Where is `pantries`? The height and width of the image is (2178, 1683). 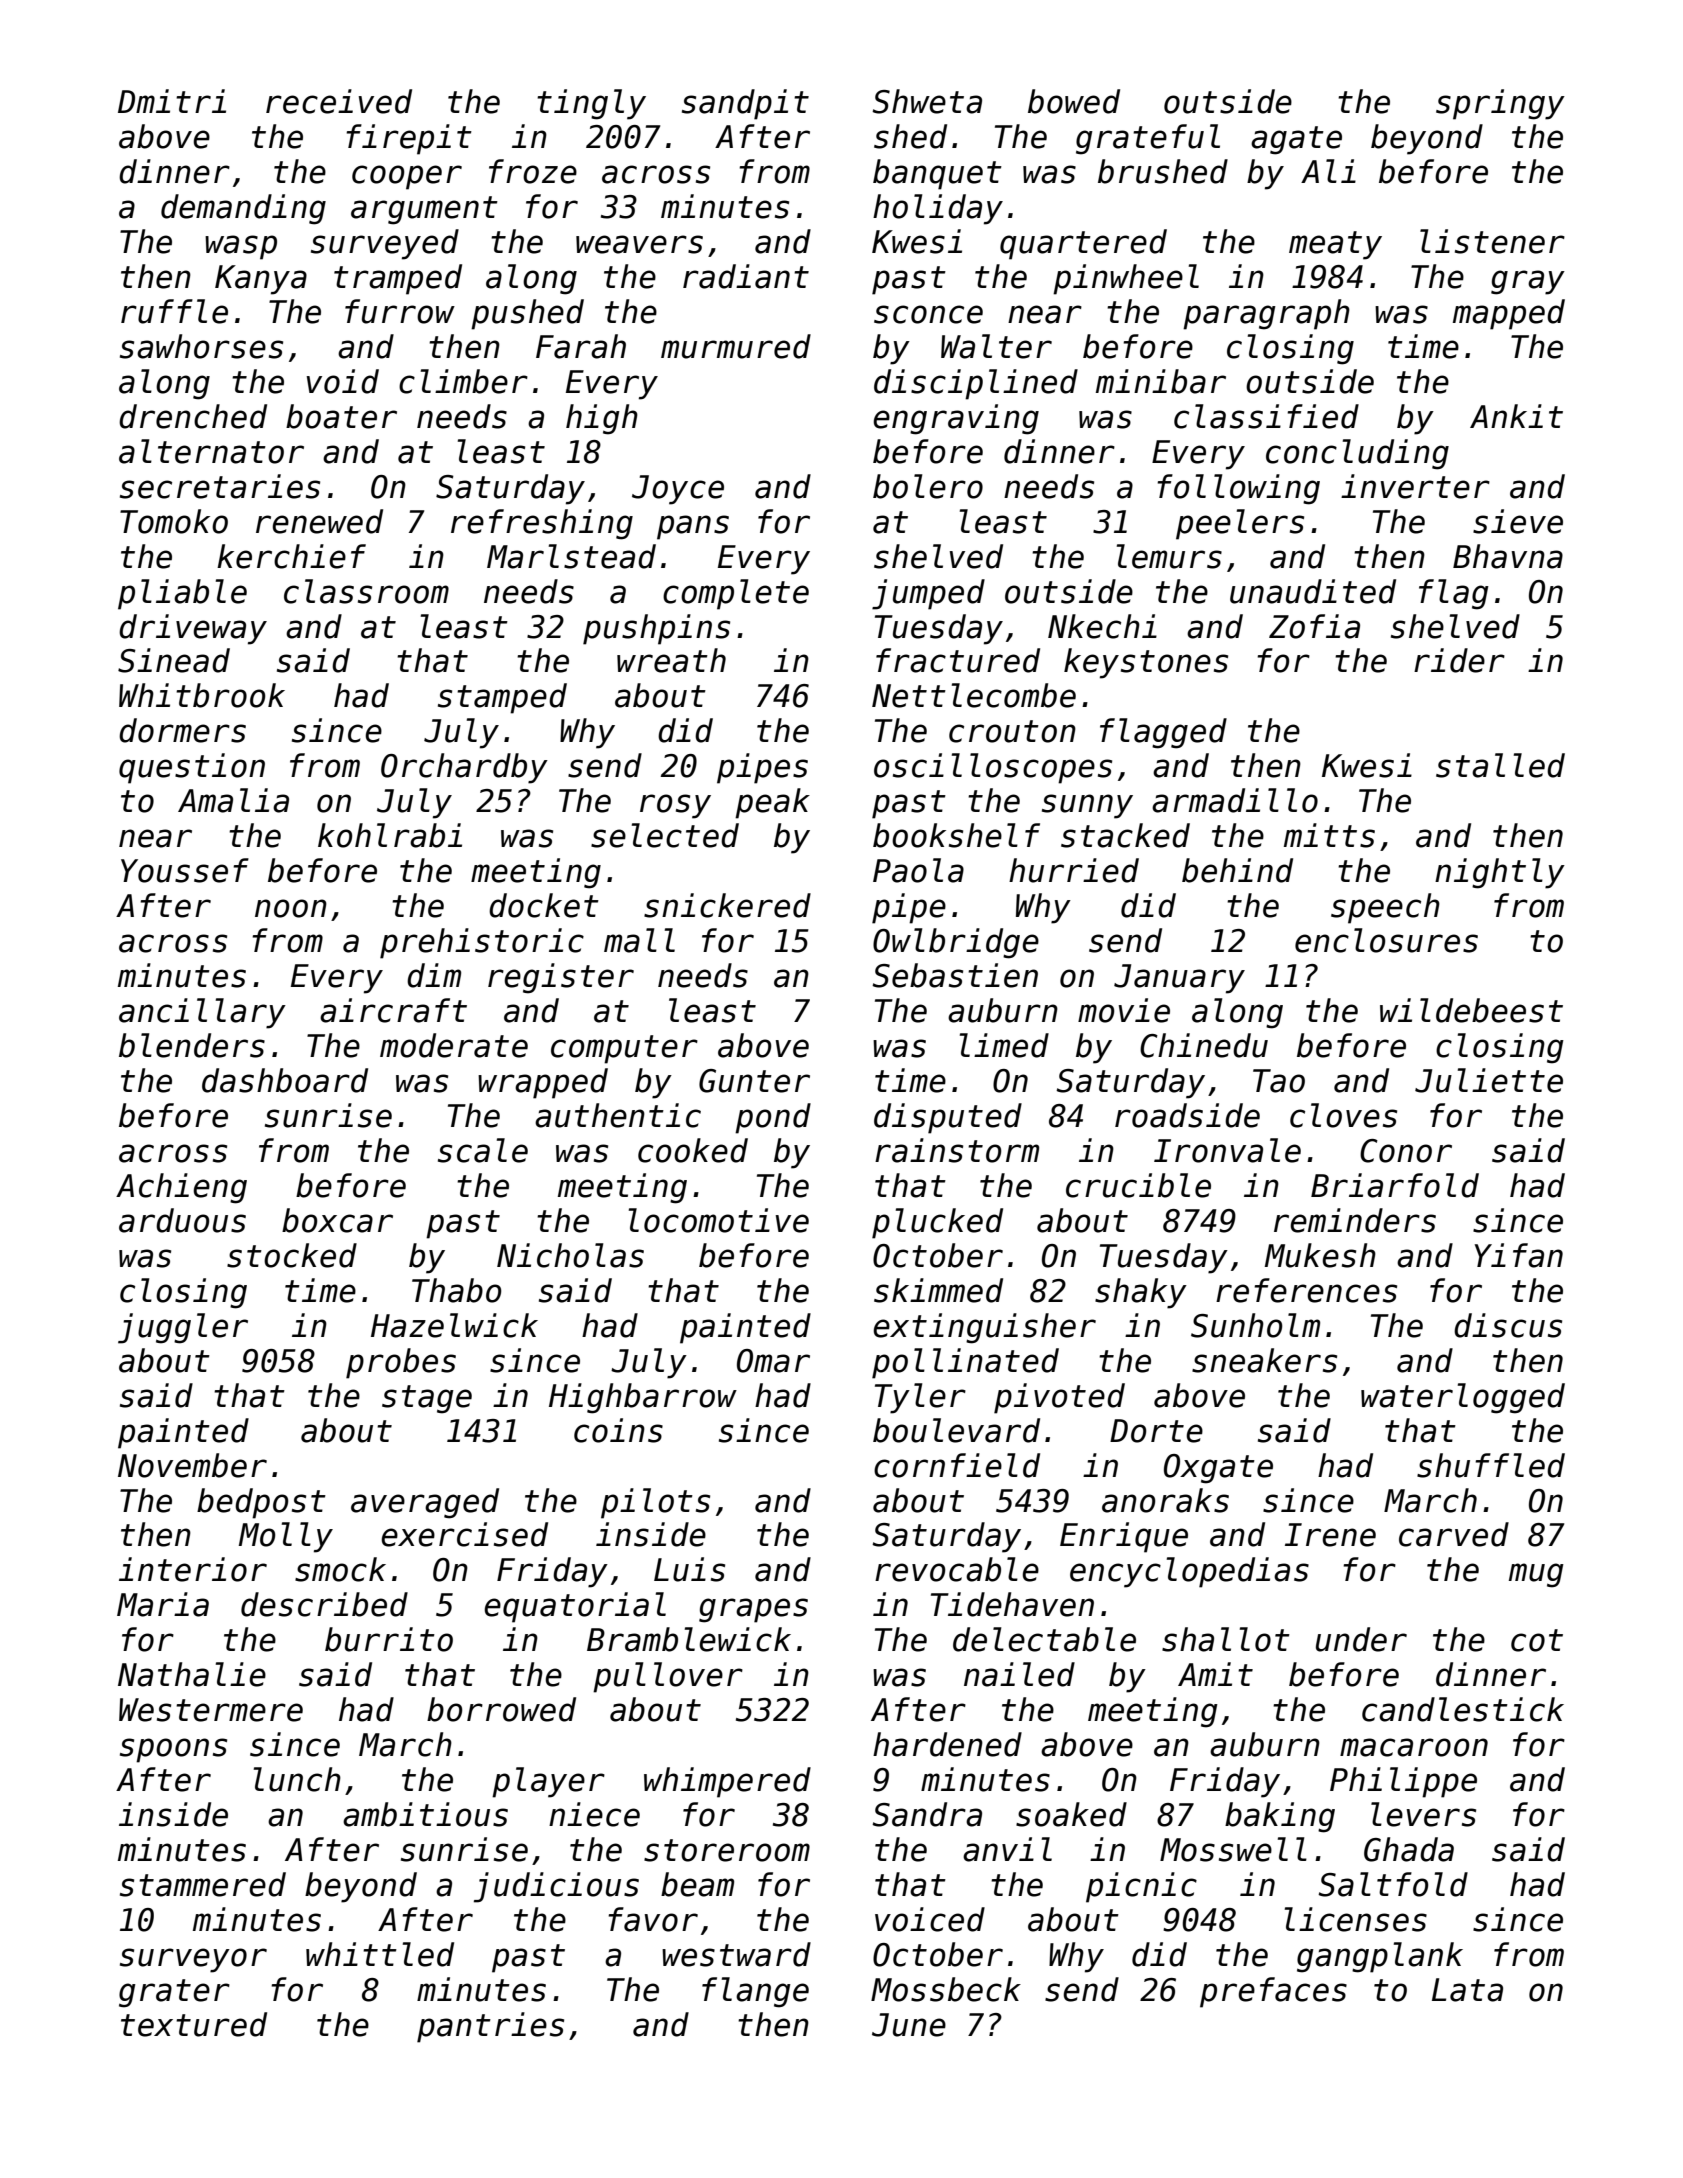
pantries is located at coordinates (490, 2027).
